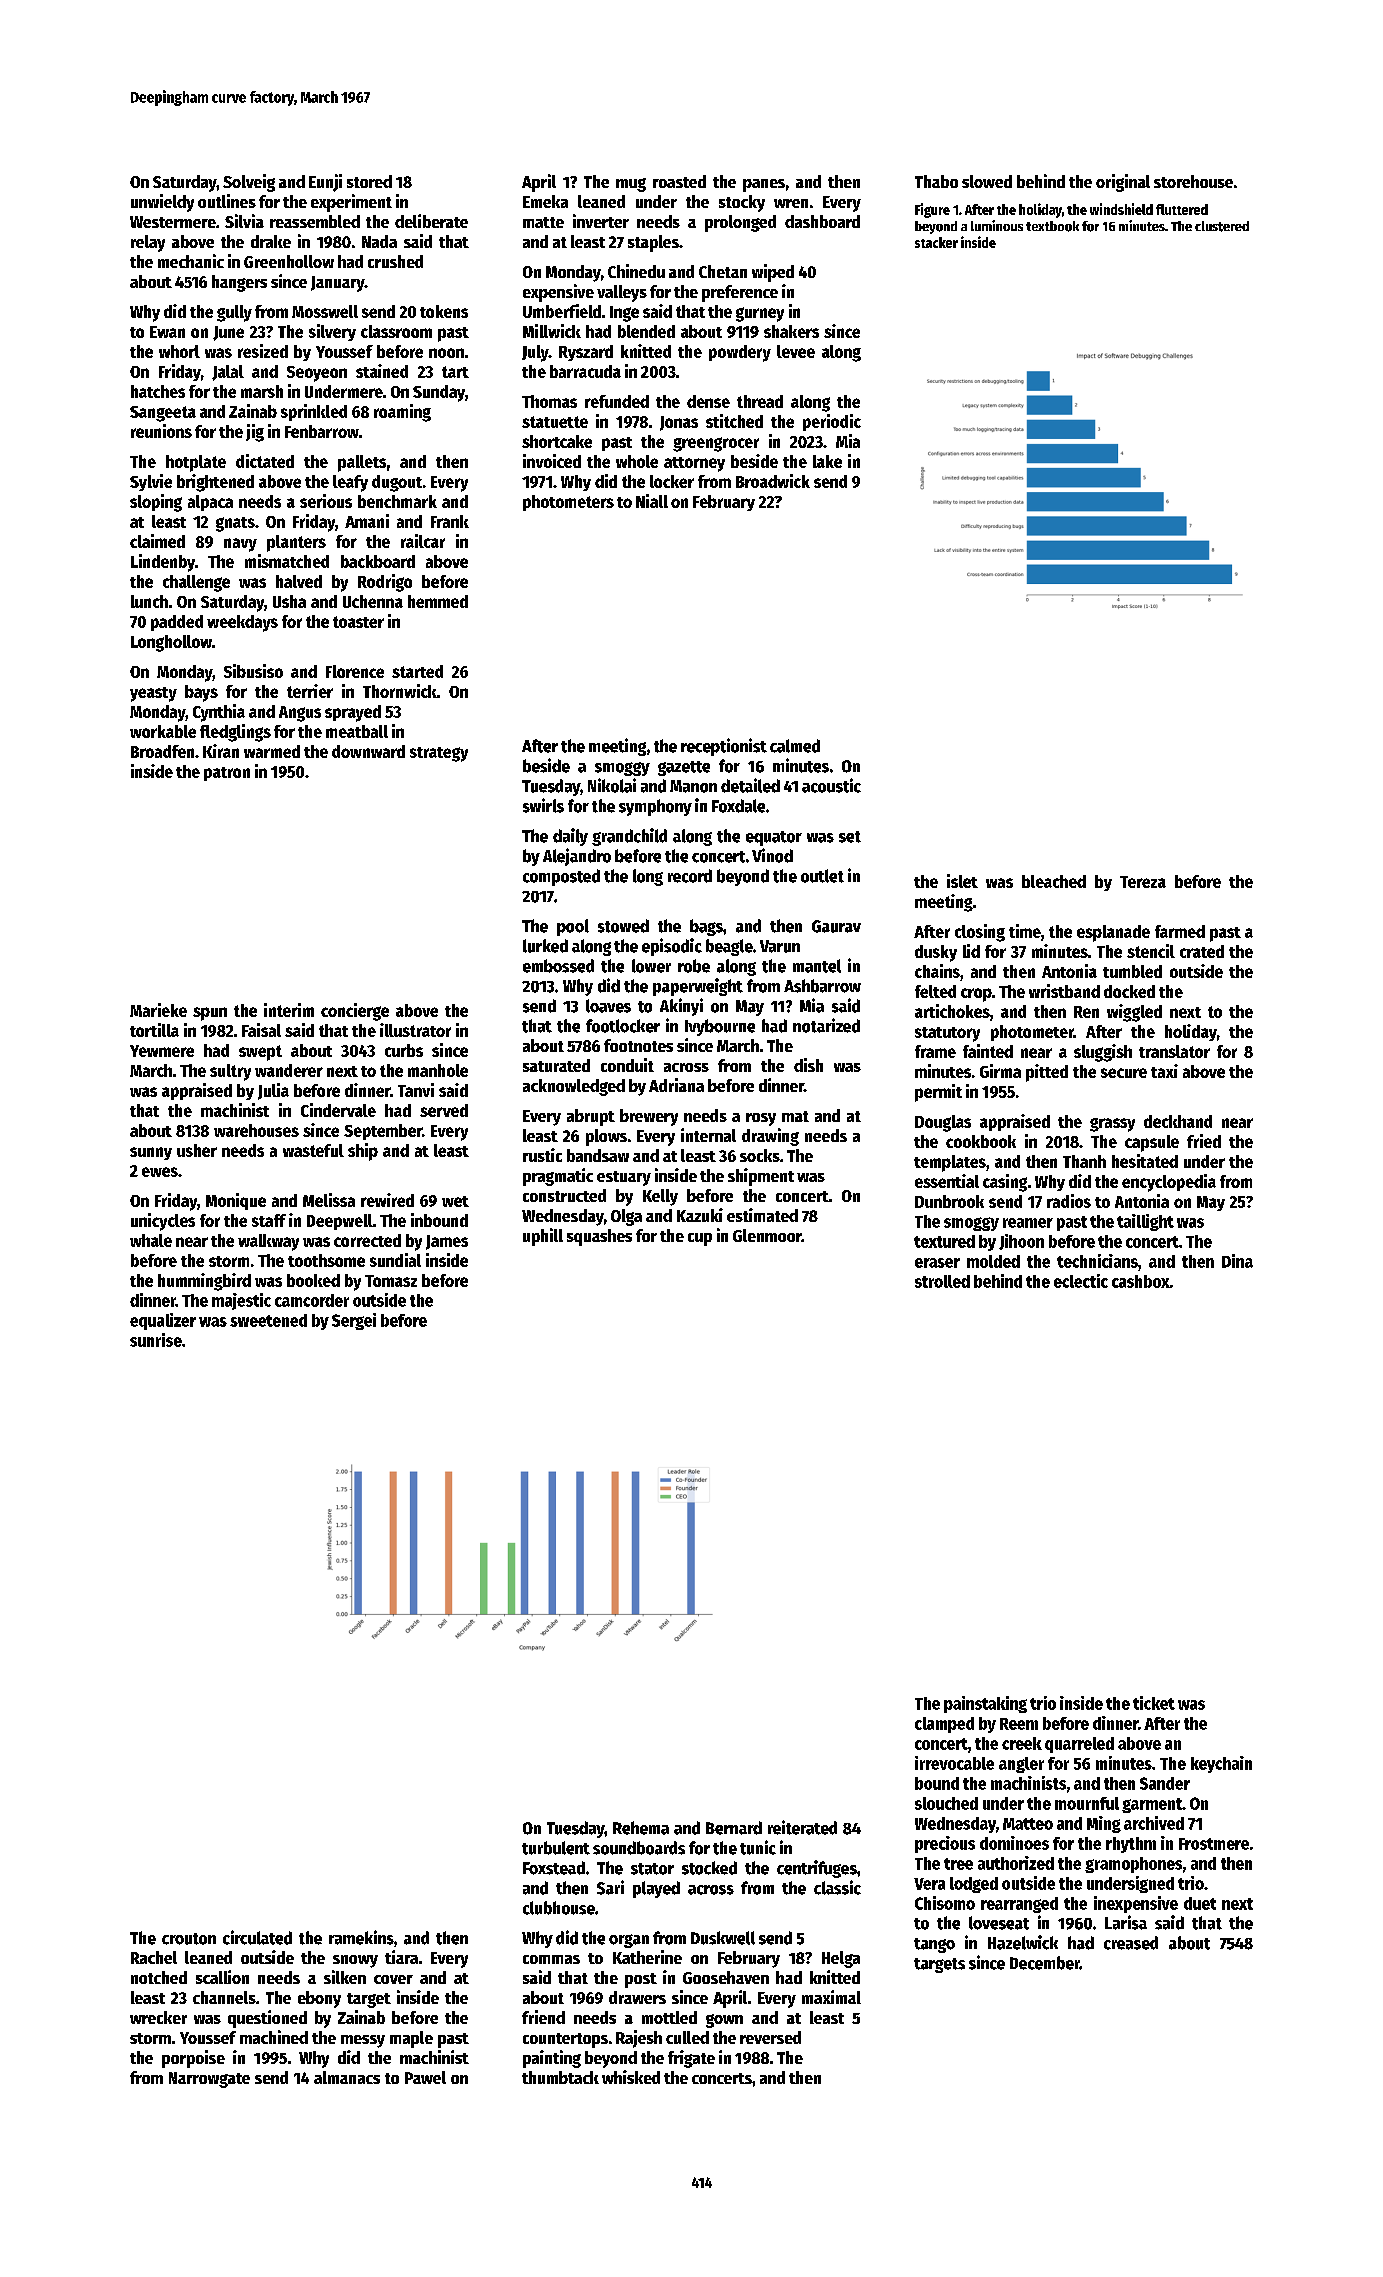 The image size is (1383, 2277). I want to click on whisked, so click(631, 2077).
